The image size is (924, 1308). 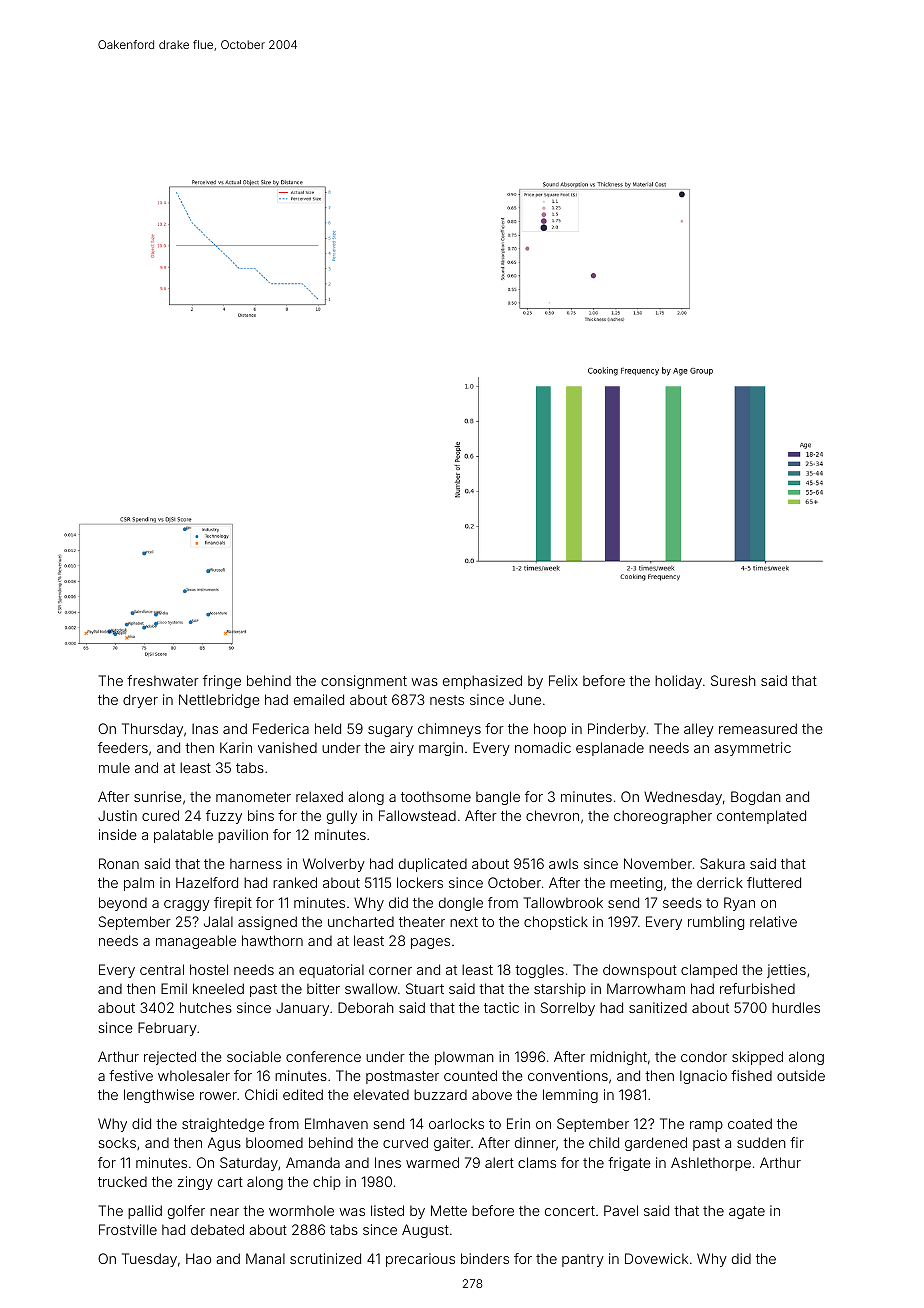 I want to click on Nettlebridge, so click(x=219, y=701).
